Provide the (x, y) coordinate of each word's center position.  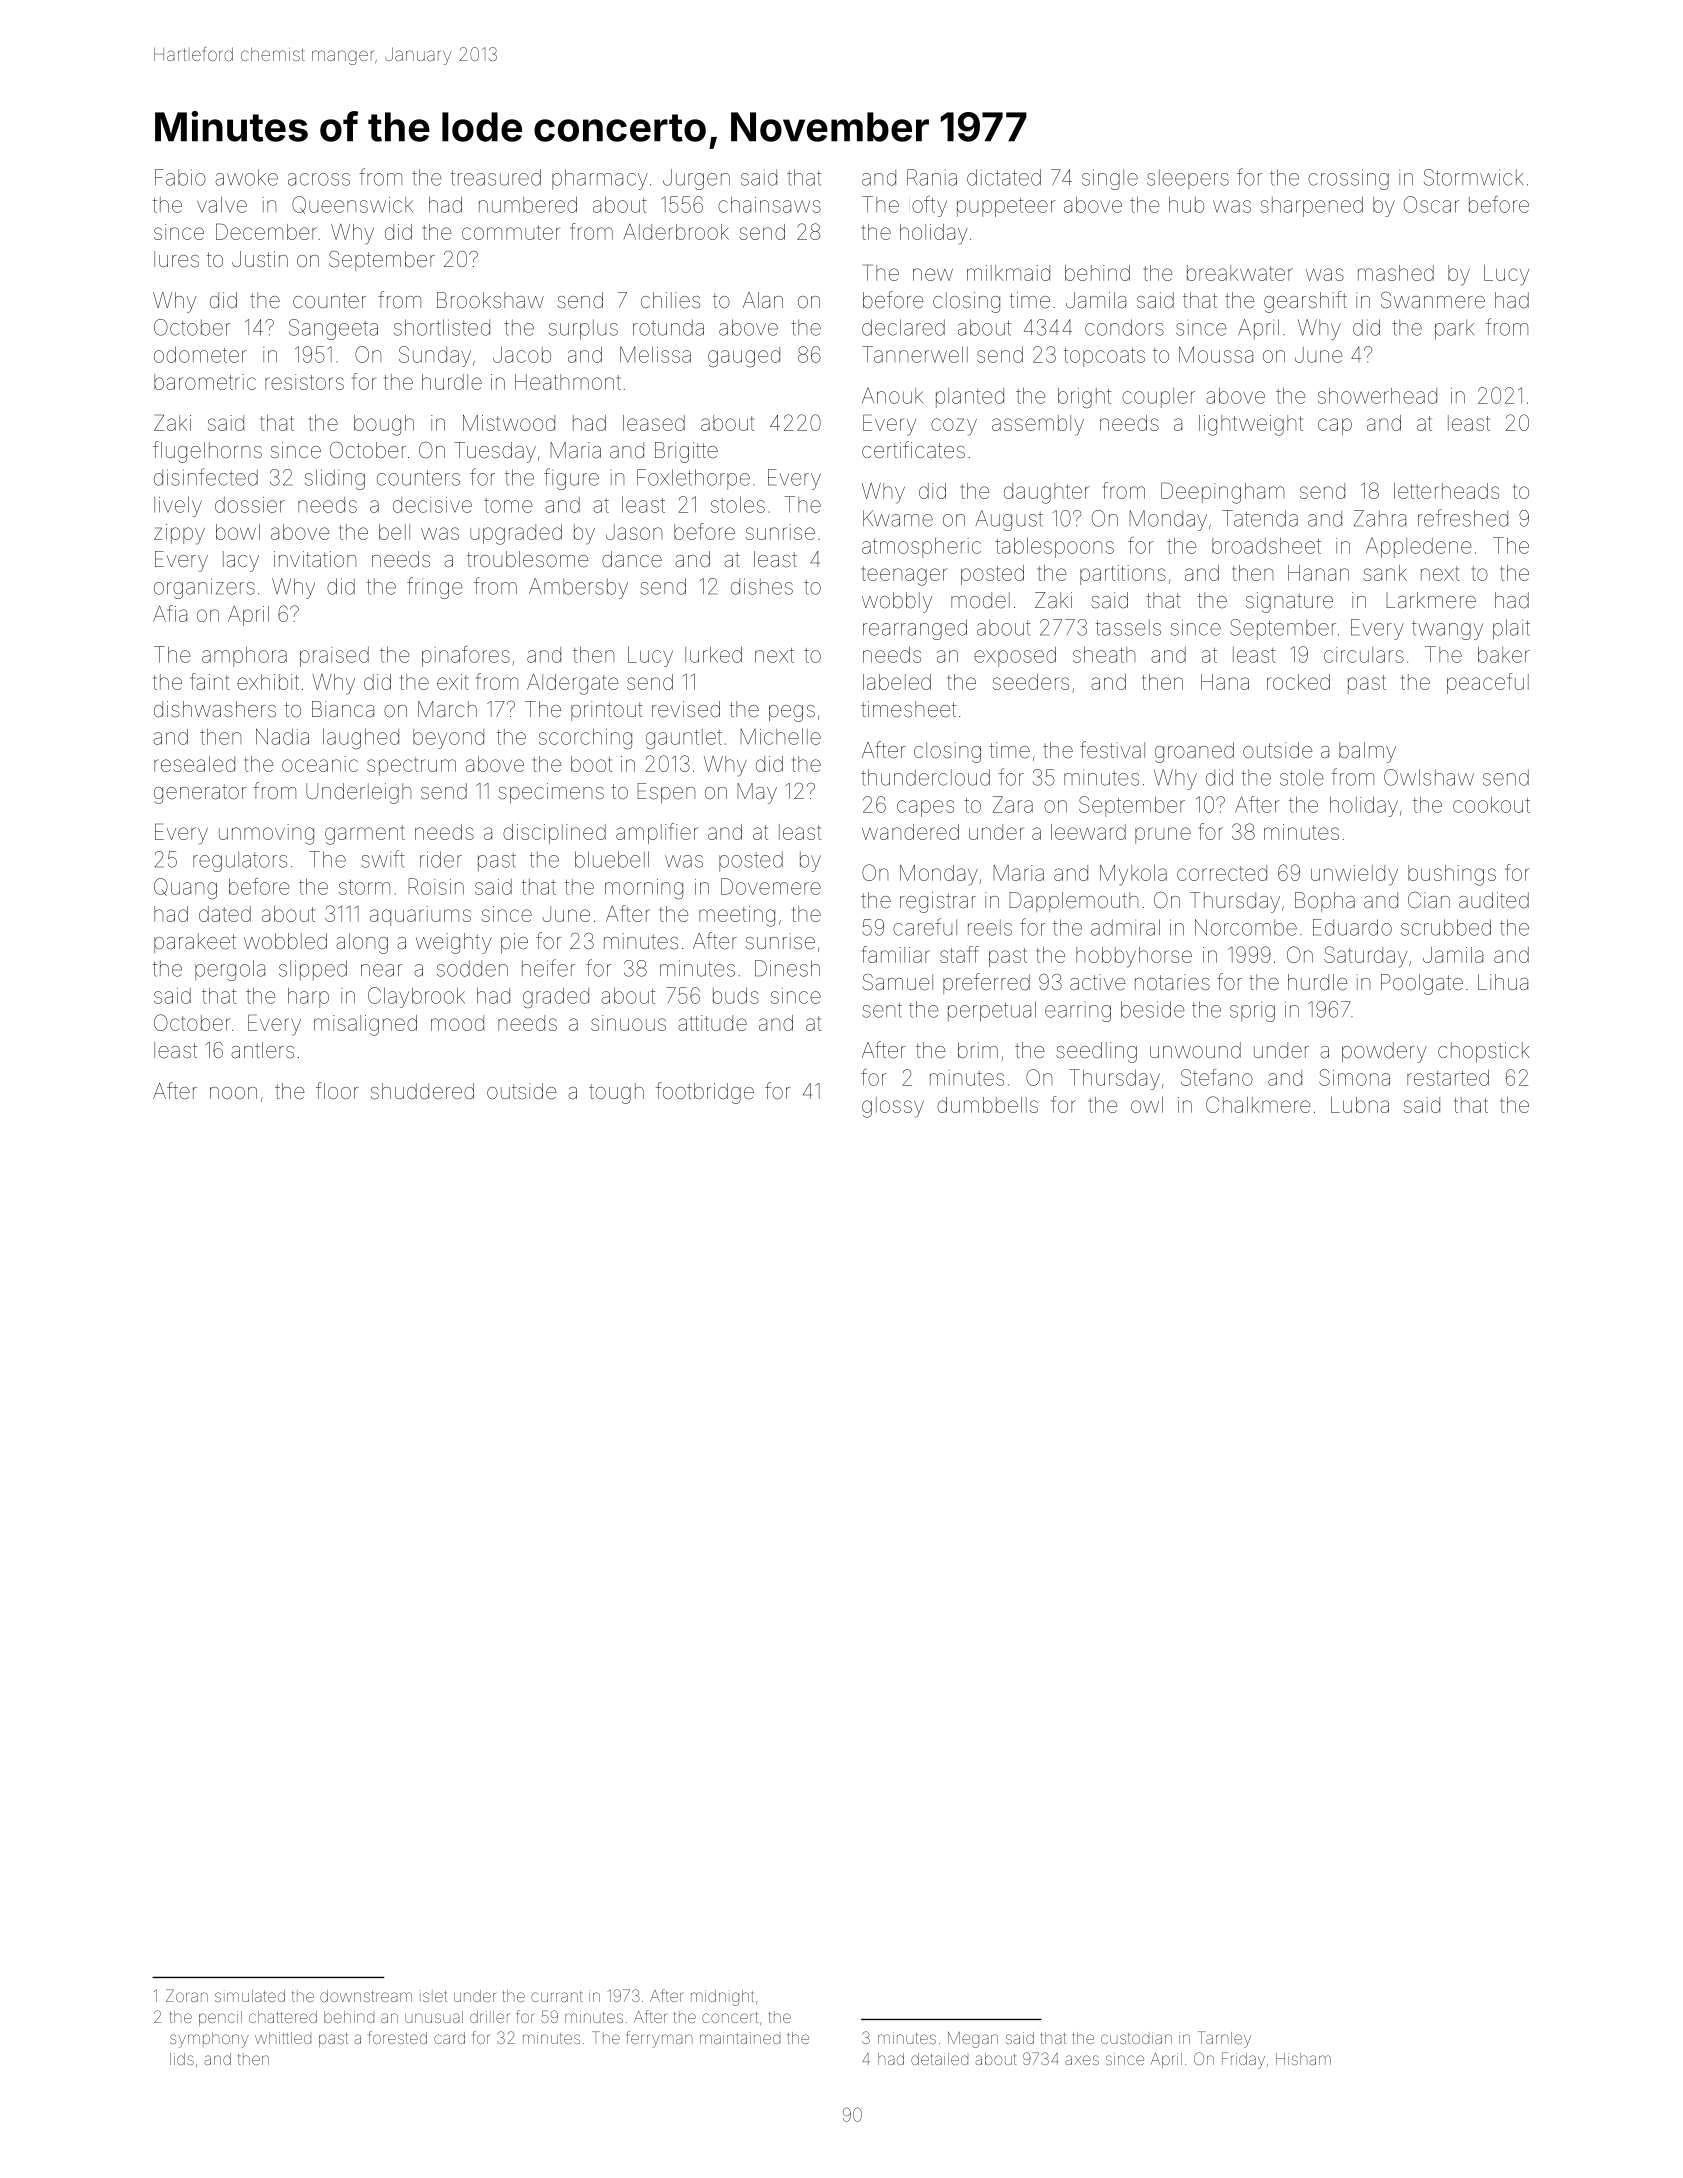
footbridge (705, 1093)
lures (176, 259)
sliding (335, 479)
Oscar (1432, 204)
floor (337, 1090)
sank (1385, 573)
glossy (893, 1107)
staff (959, 954)
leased (654, 423)
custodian (1136, 2038)
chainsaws (769, 204)
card (449, 2038)
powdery (1384, 1052)
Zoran (187, 1995)
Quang (185, 888)
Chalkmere (1258, 1104)
